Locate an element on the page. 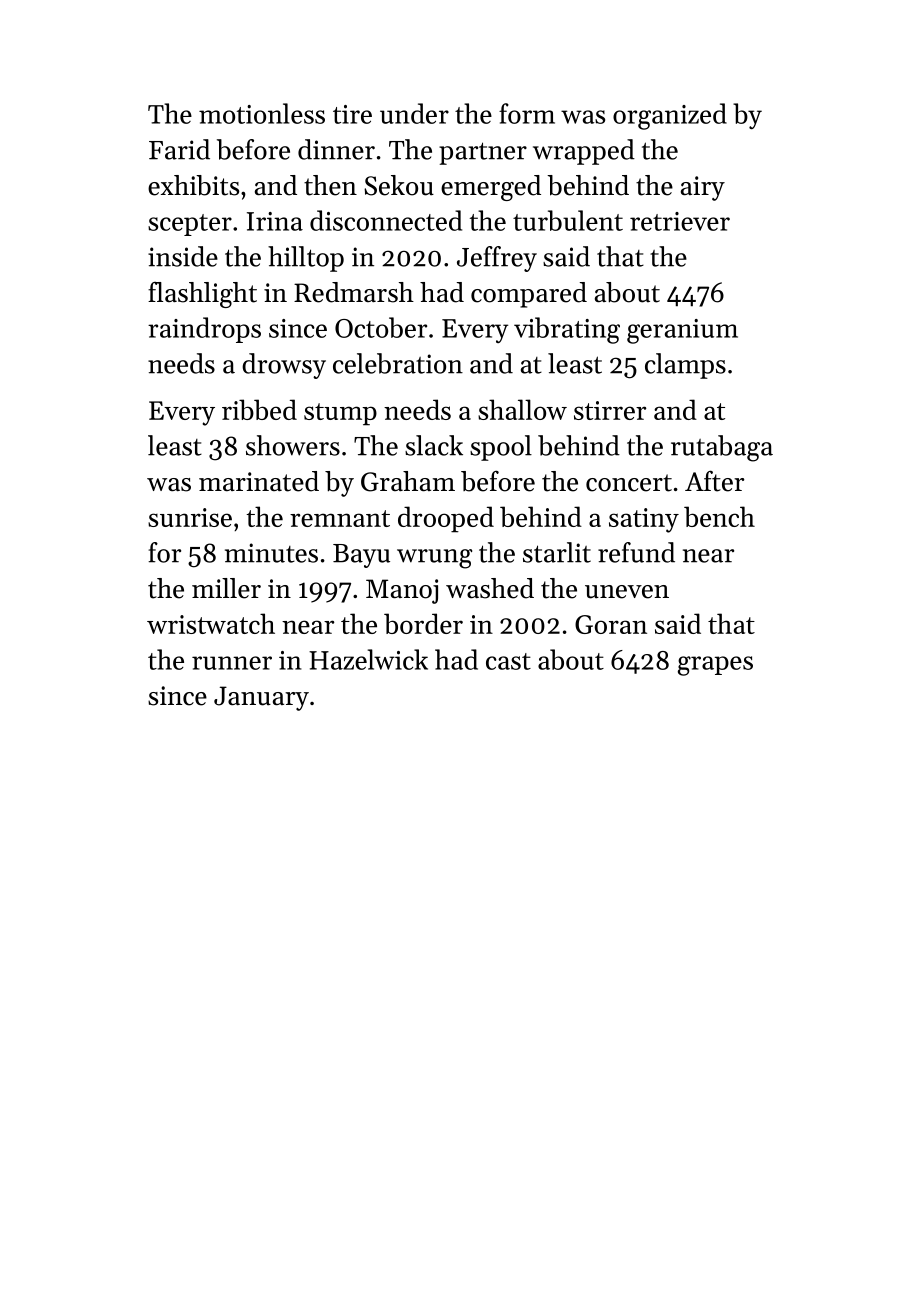 This document has height=1311, width=924. stirrer is located at coordinates (610, 410).
